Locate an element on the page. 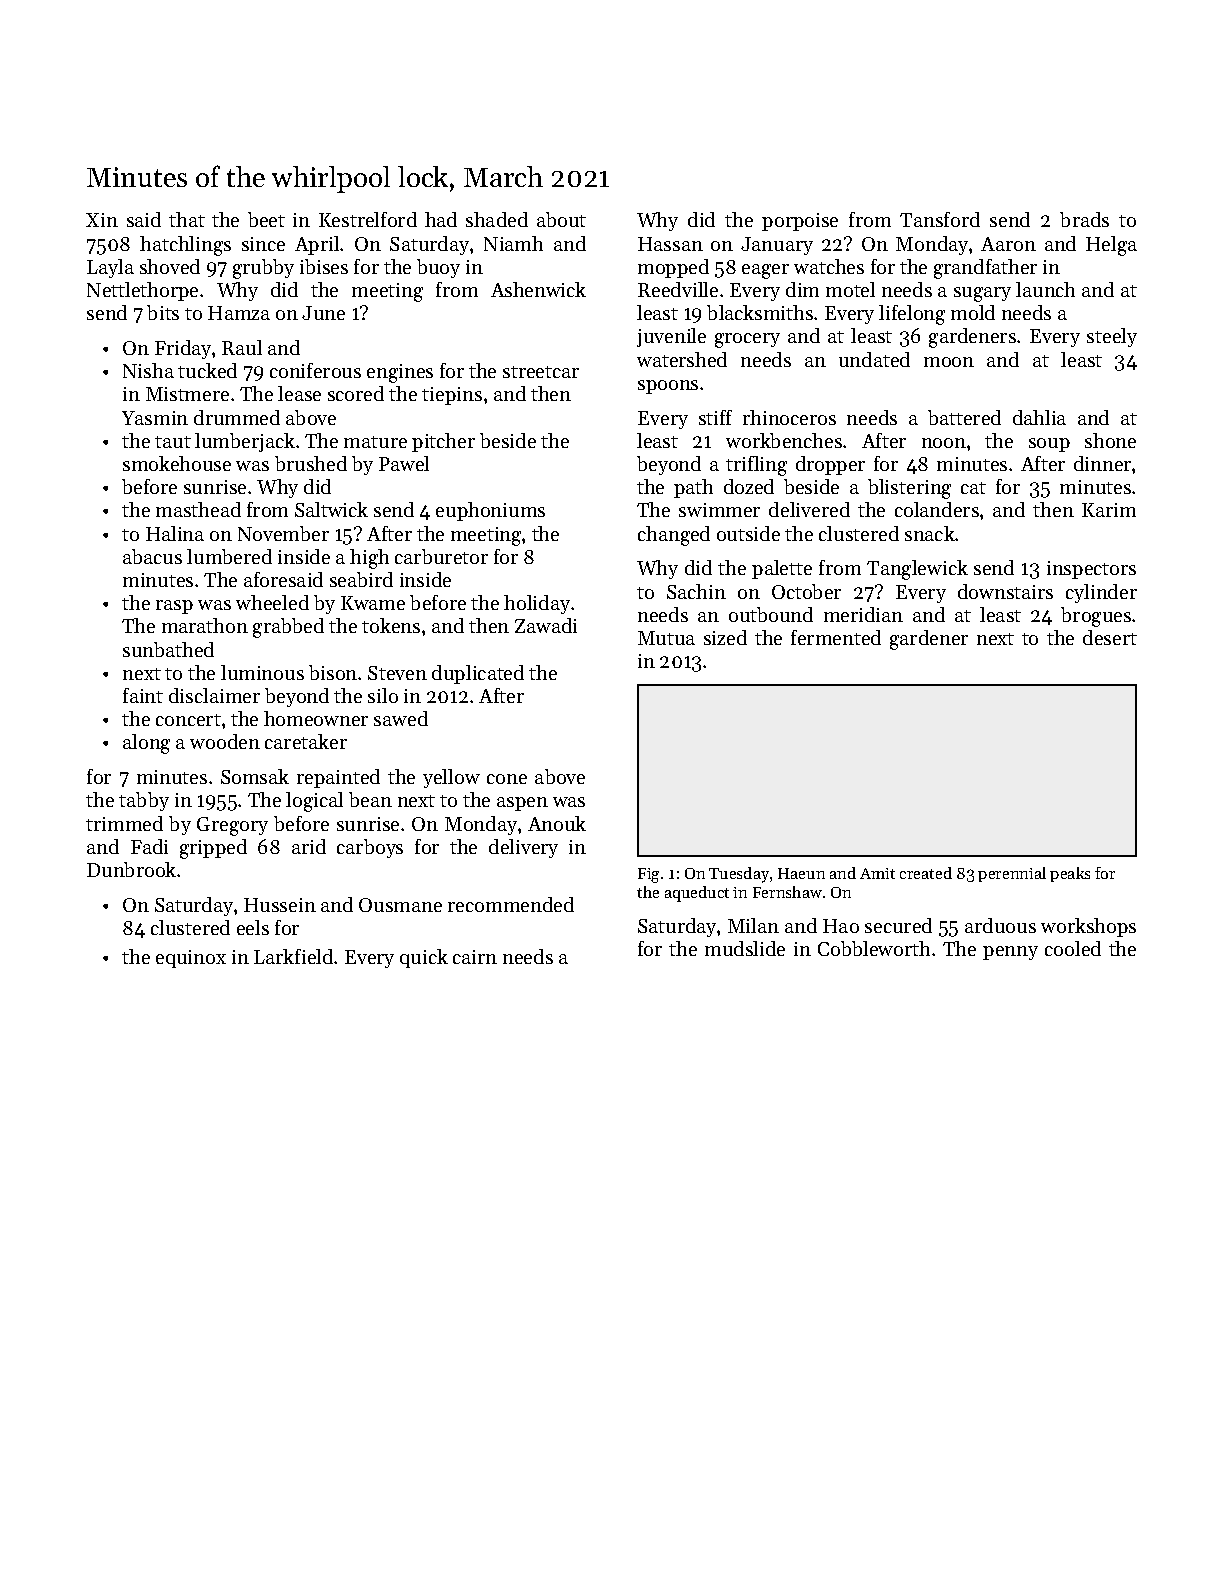 The width and height of the document is (1224, 1584). changed is located at coordinates (674, 536).
